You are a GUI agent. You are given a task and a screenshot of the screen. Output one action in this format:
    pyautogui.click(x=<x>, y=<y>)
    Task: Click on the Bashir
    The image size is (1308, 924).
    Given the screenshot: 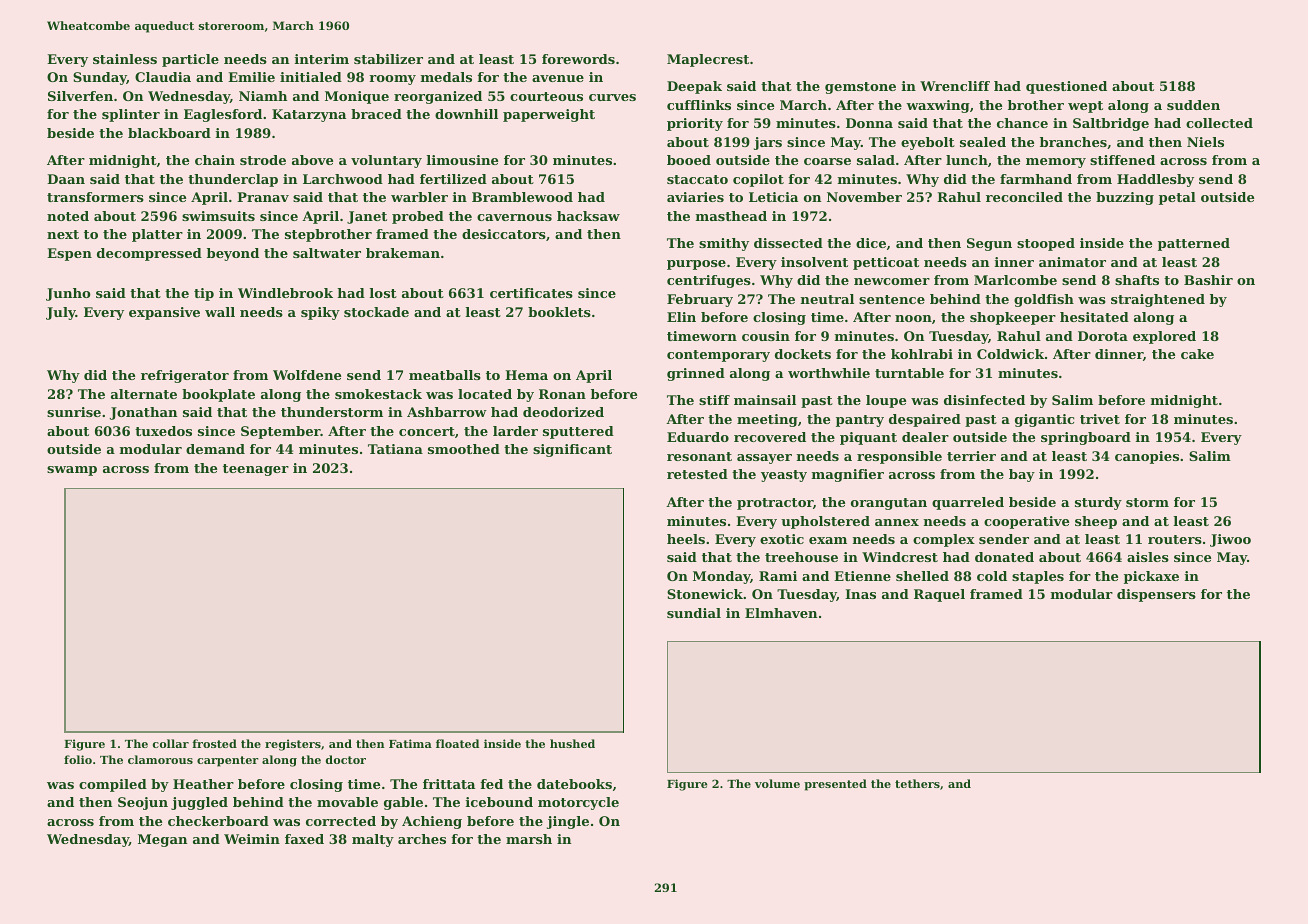 What is the action you would take?
    pyautogui.click(x=1208, y=280)
